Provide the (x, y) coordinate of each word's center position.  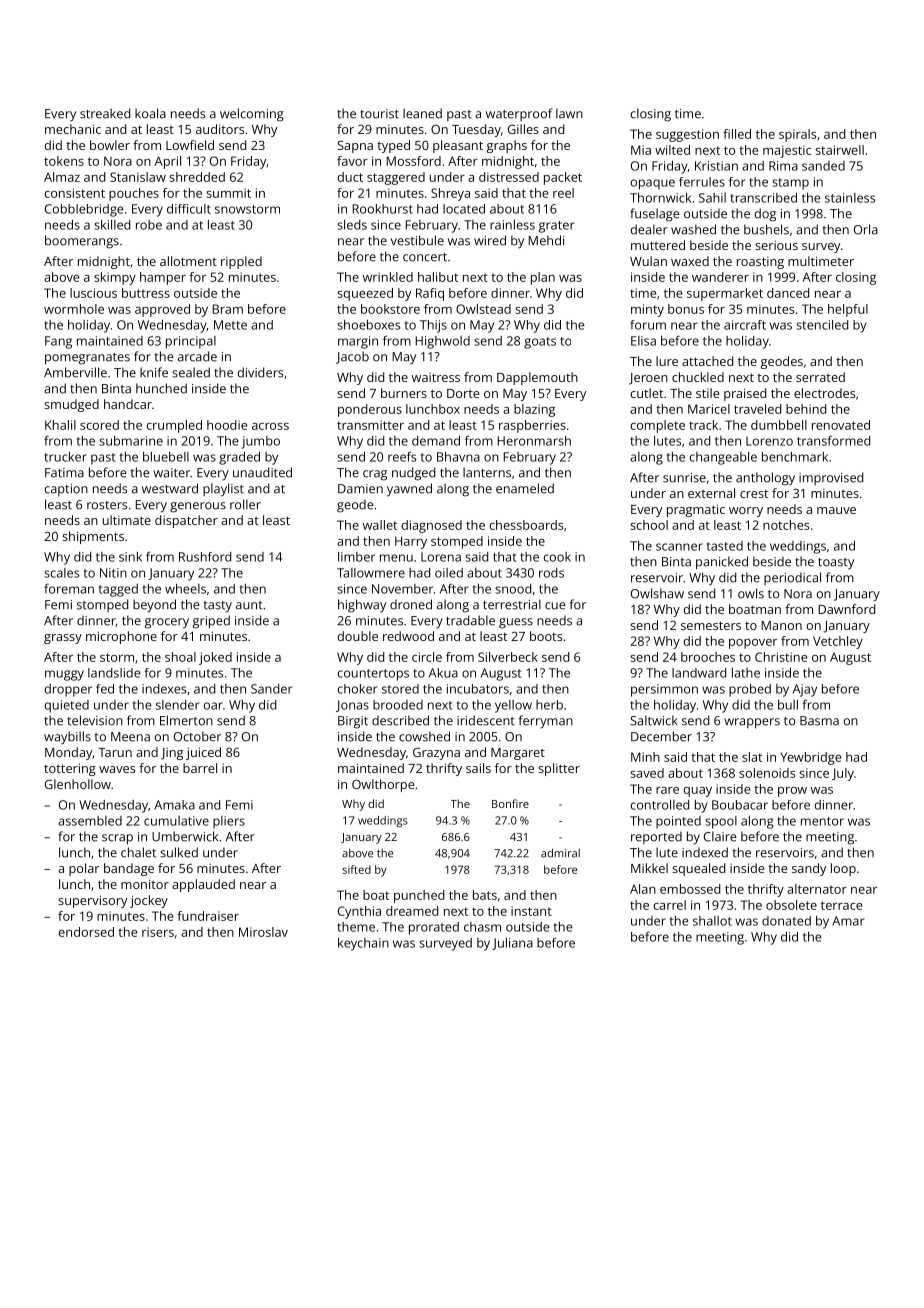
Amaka (174, 805)
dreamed (412, 911)
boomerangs (82, 242)
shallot (712, 921)
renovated (841, 425)
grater (556, 227)
